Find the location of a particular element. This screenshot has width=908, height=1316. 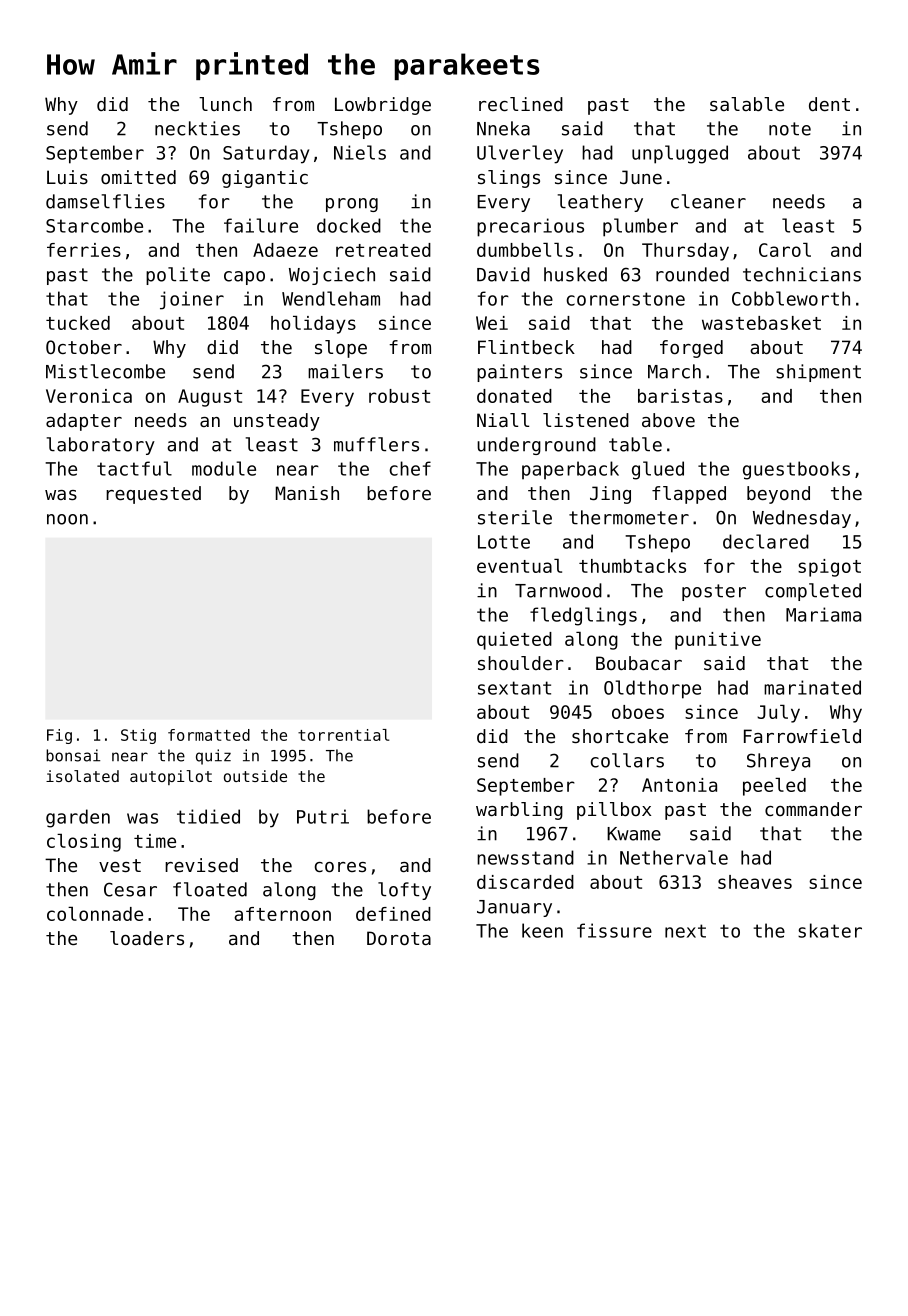

Jing is located at coordinates (610, 495).
